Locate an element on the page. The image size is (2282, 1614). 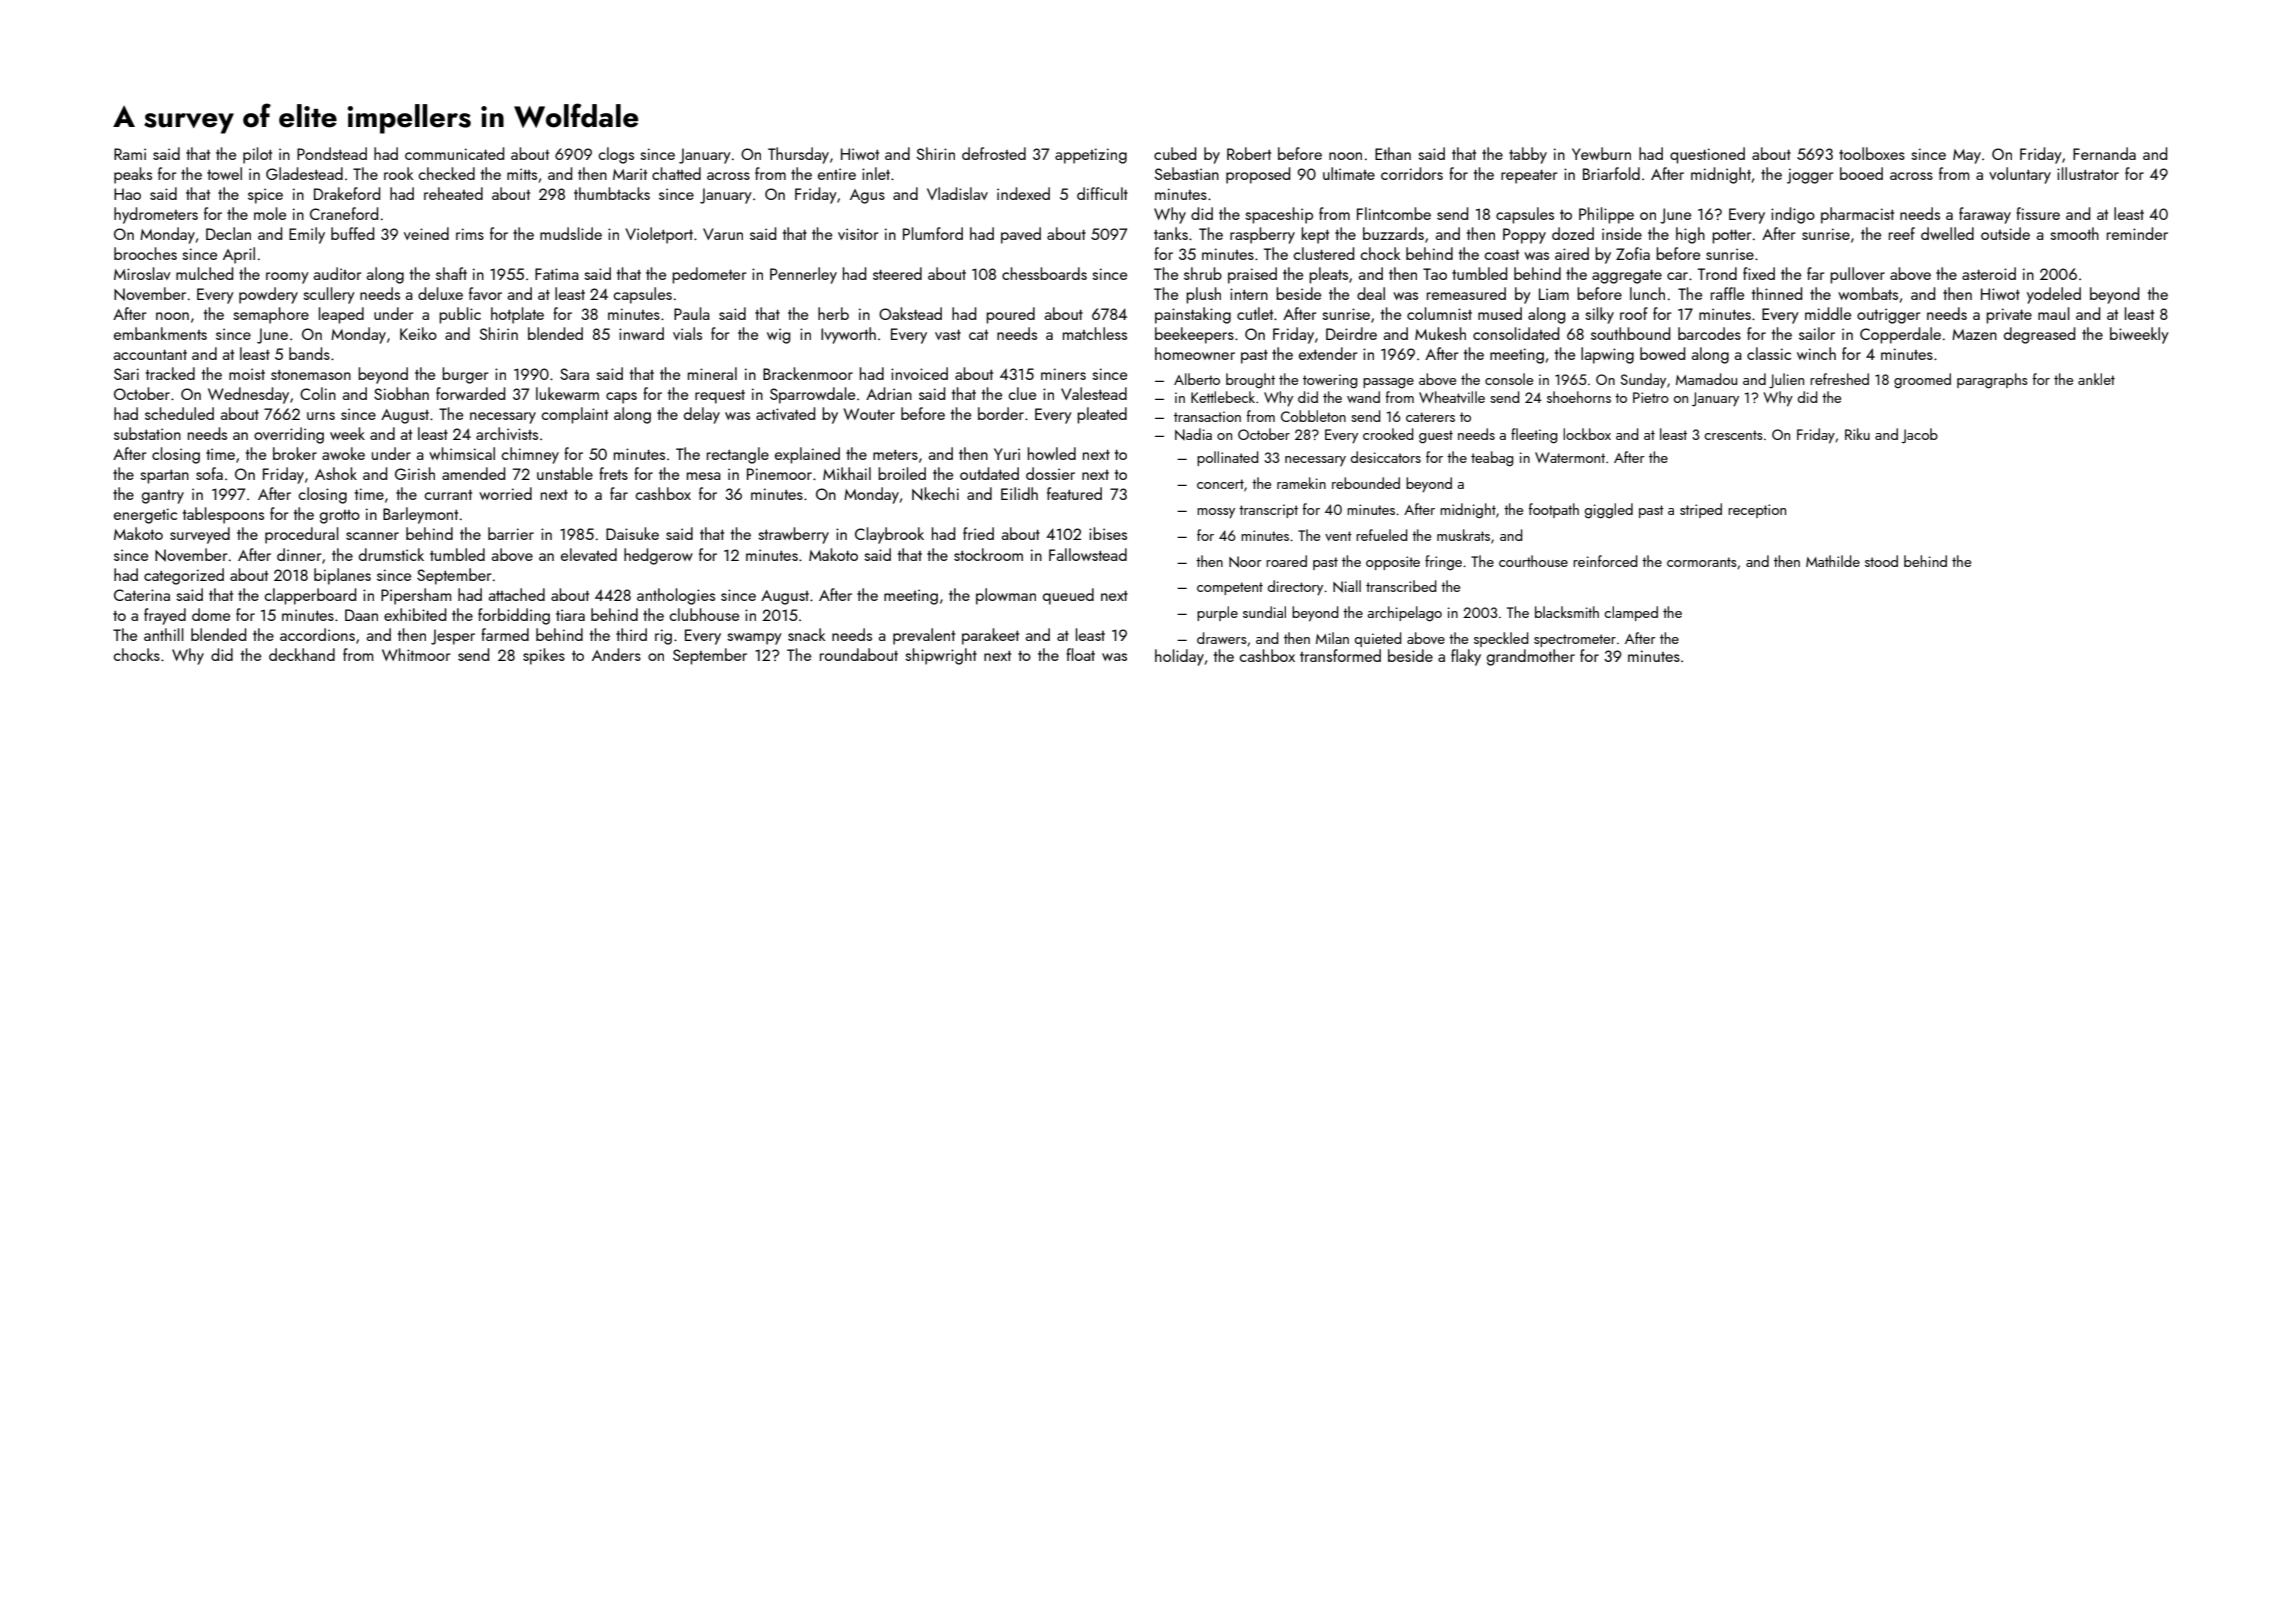
faraway is located at coordinates (1985, 215).
